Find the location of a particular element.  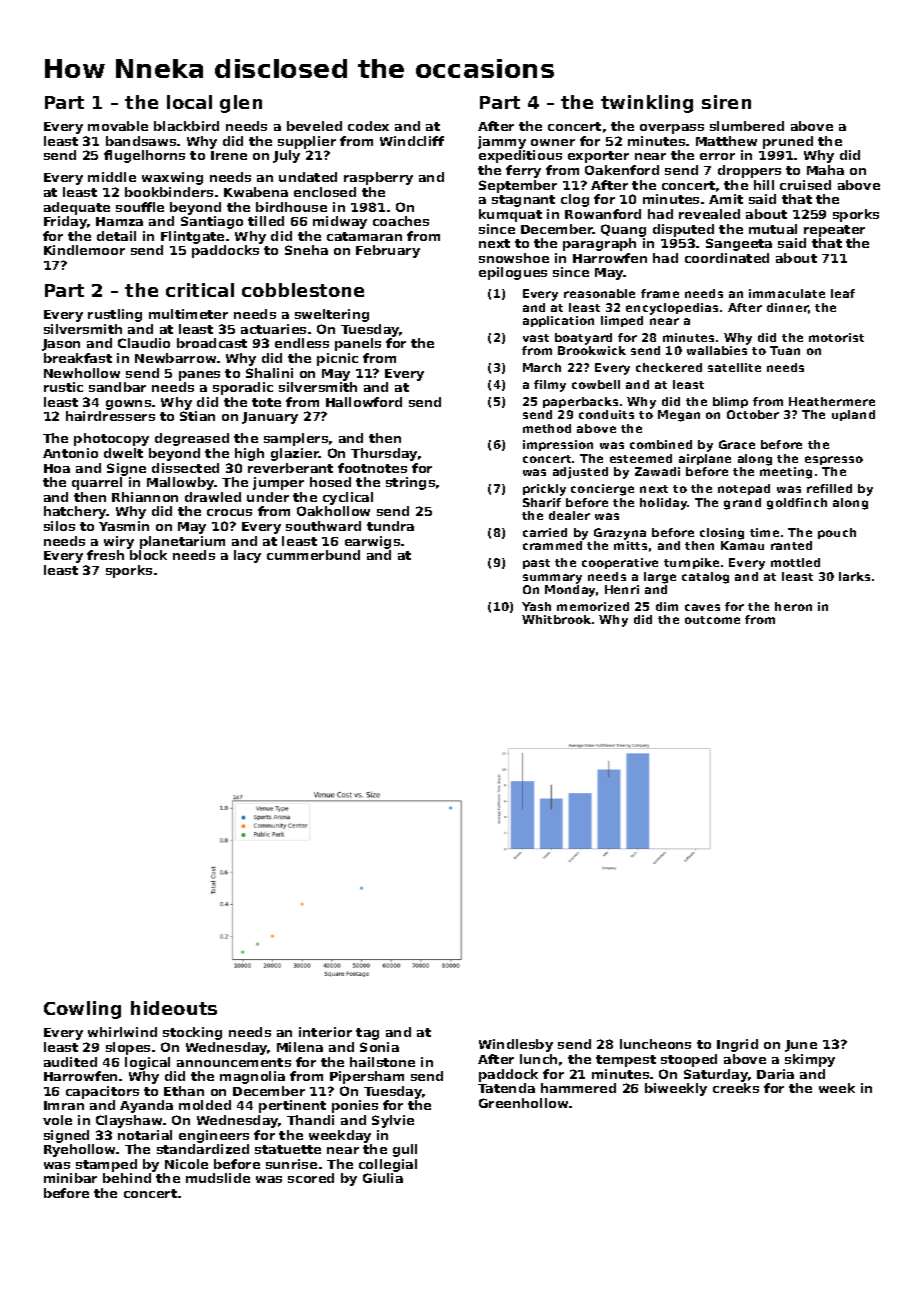

hideouts is located at coordinates (174, 1008).
